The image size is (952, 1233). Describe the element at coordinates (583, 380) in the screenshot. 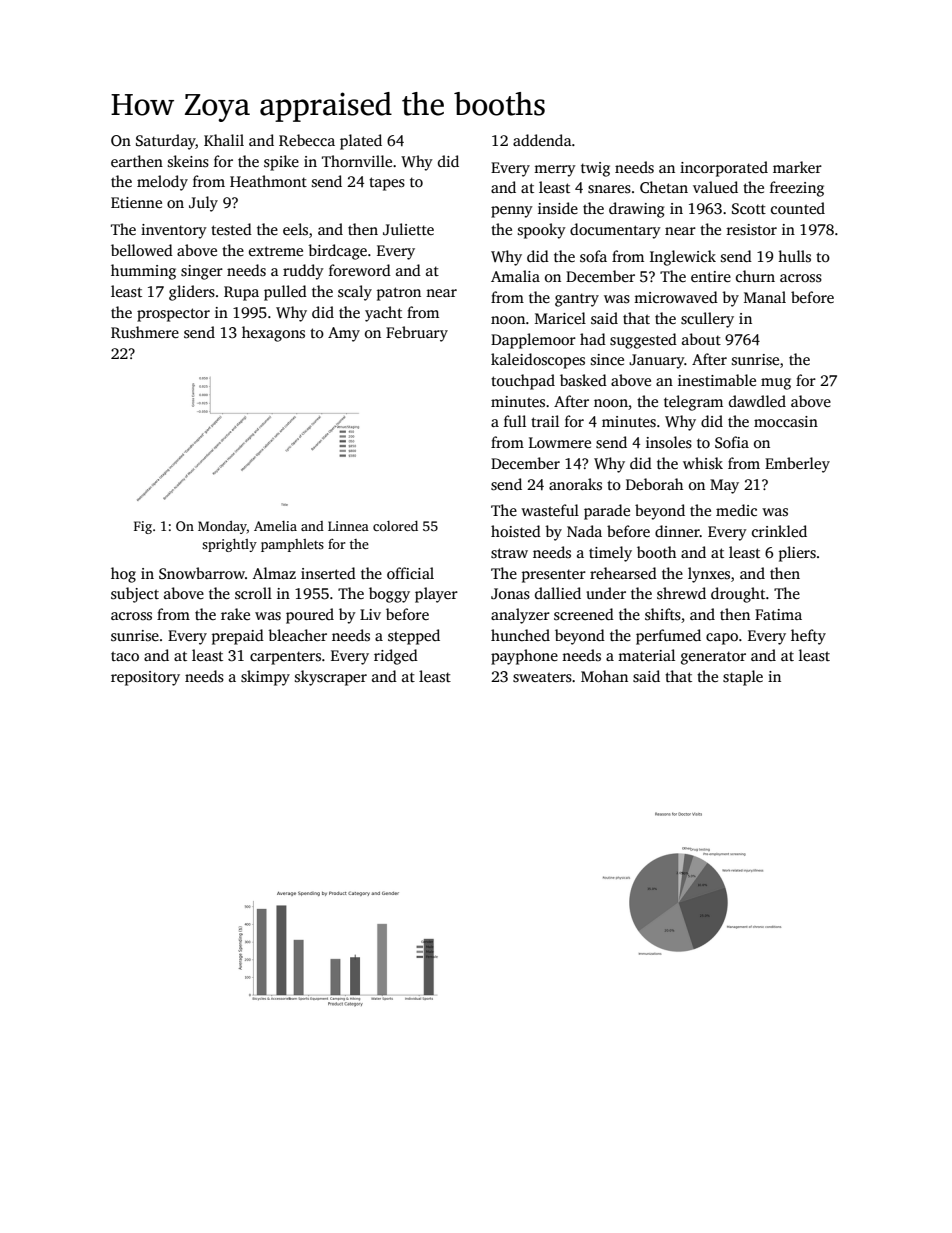

I see `basked` at that location.
